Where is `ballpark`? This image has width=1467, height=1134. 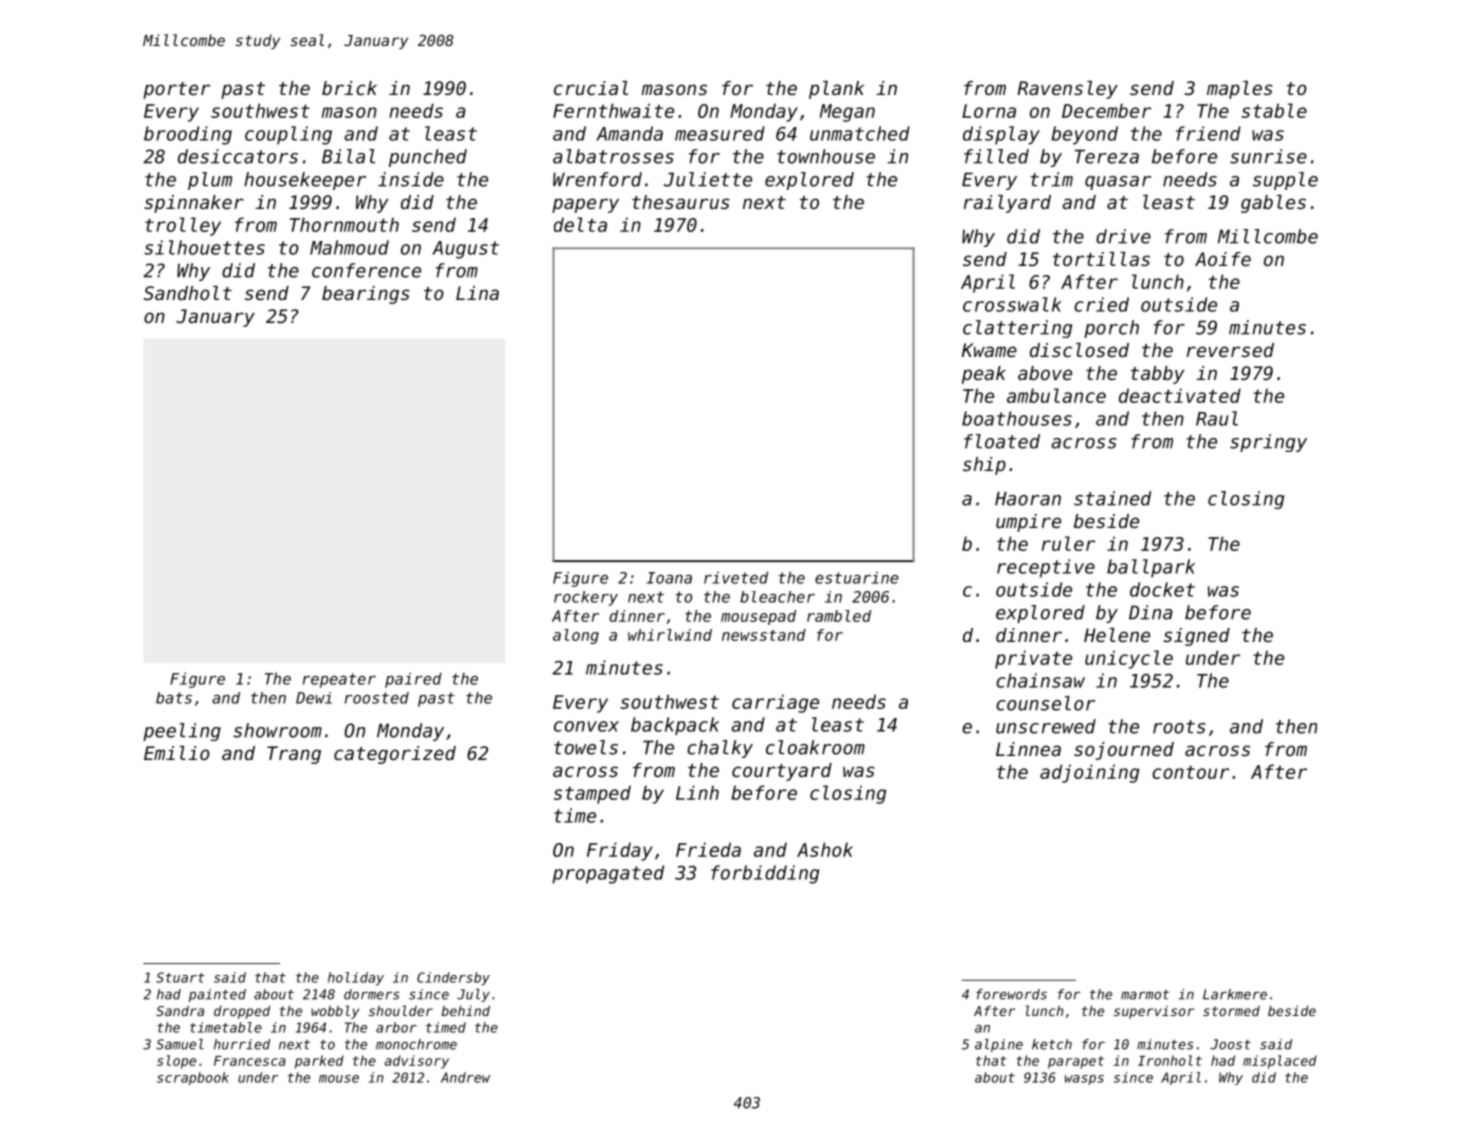 ballpark is located at coordinates (1151, 568).
